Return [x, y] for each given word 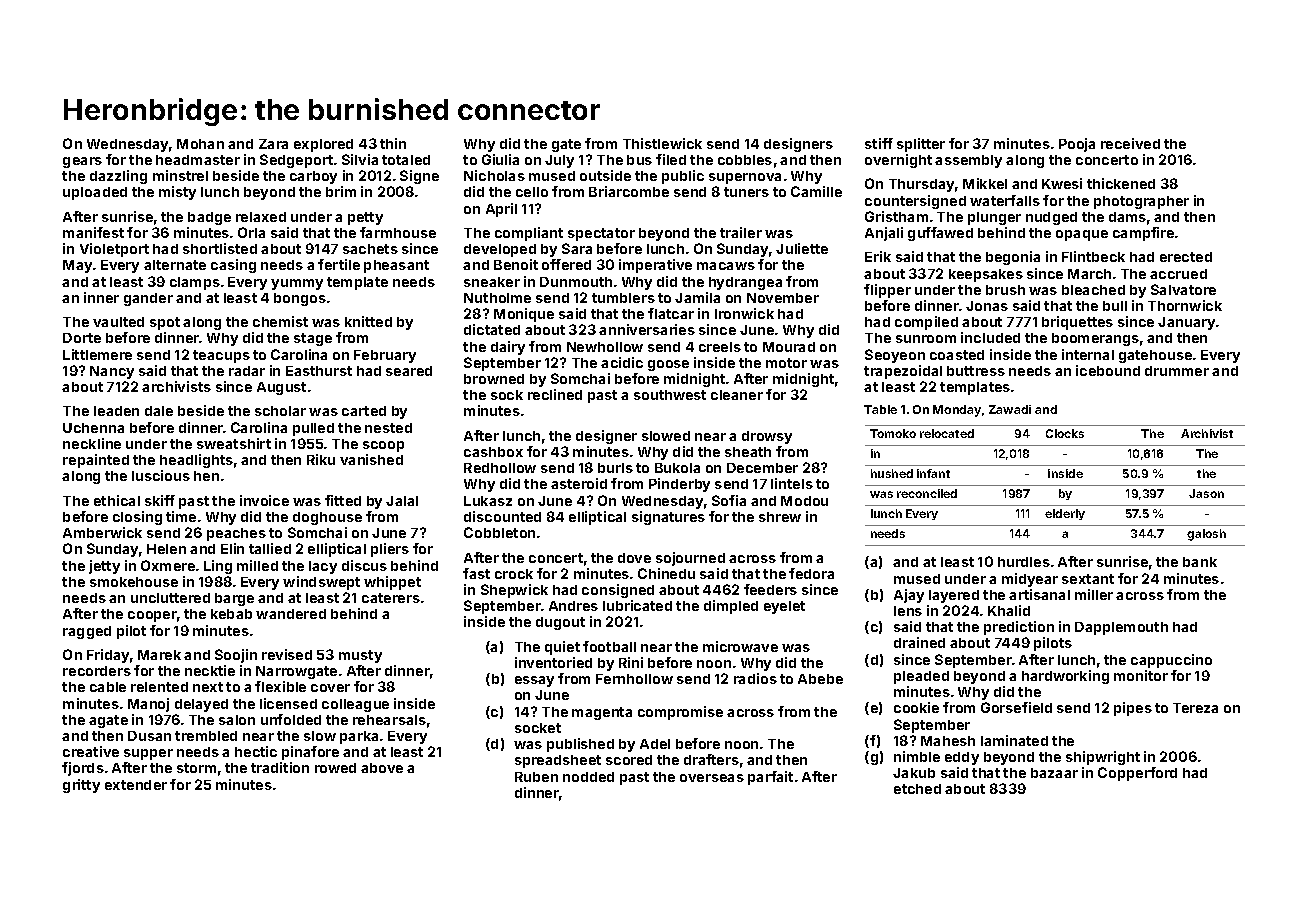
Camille [816, 191]
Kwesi [1062, 183]
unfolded [291, 719]
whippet [392, 583]
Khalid [1009, 610]
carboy [313, 177]
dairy [508, 348]
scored [629, 760]
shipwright [1103, 758]
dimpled [731, 607]
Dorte [82, 338]
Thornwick [1185, 305]
